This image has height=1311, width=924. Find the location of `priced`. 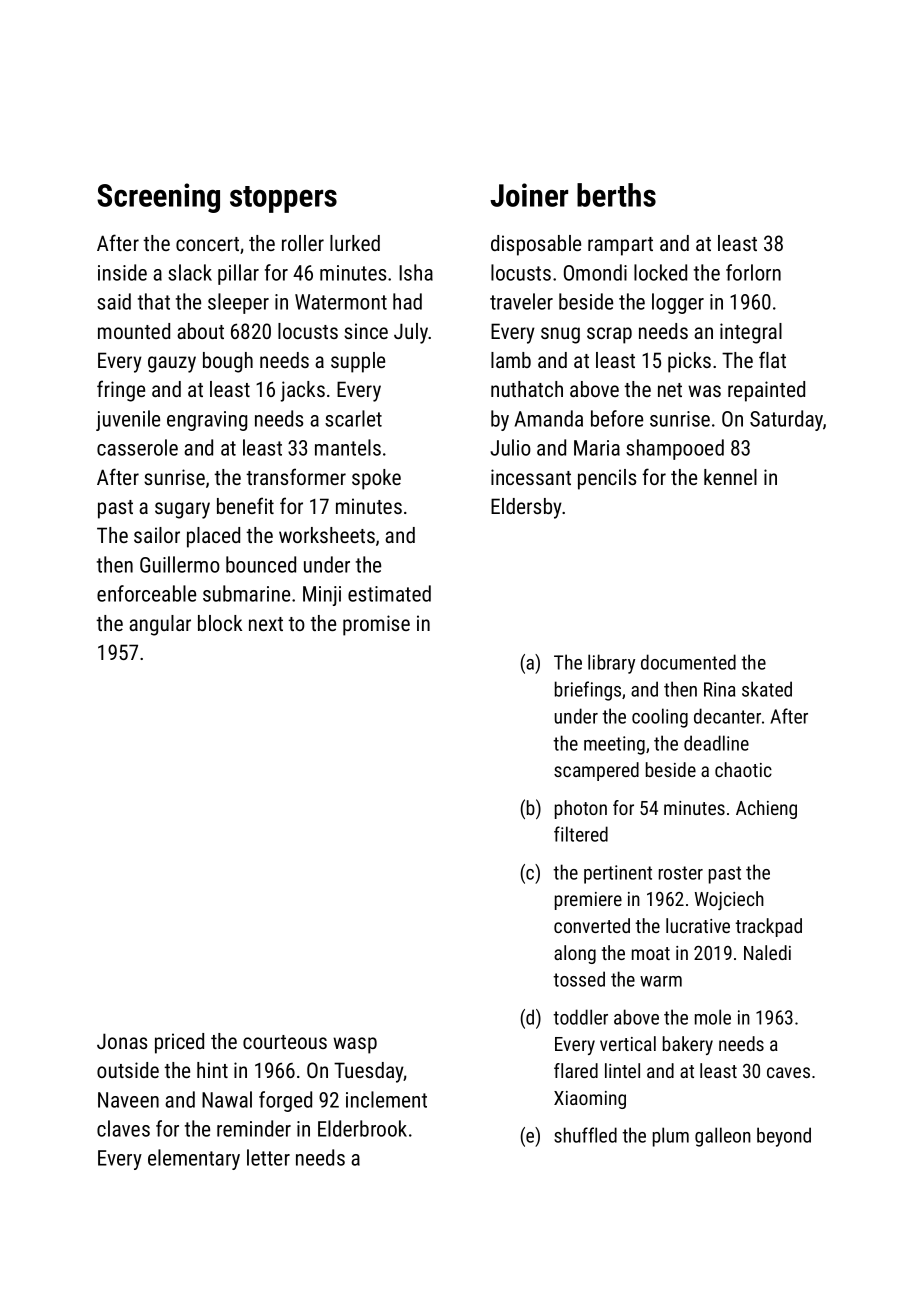

priced is located at coordinates (179, 1043).
